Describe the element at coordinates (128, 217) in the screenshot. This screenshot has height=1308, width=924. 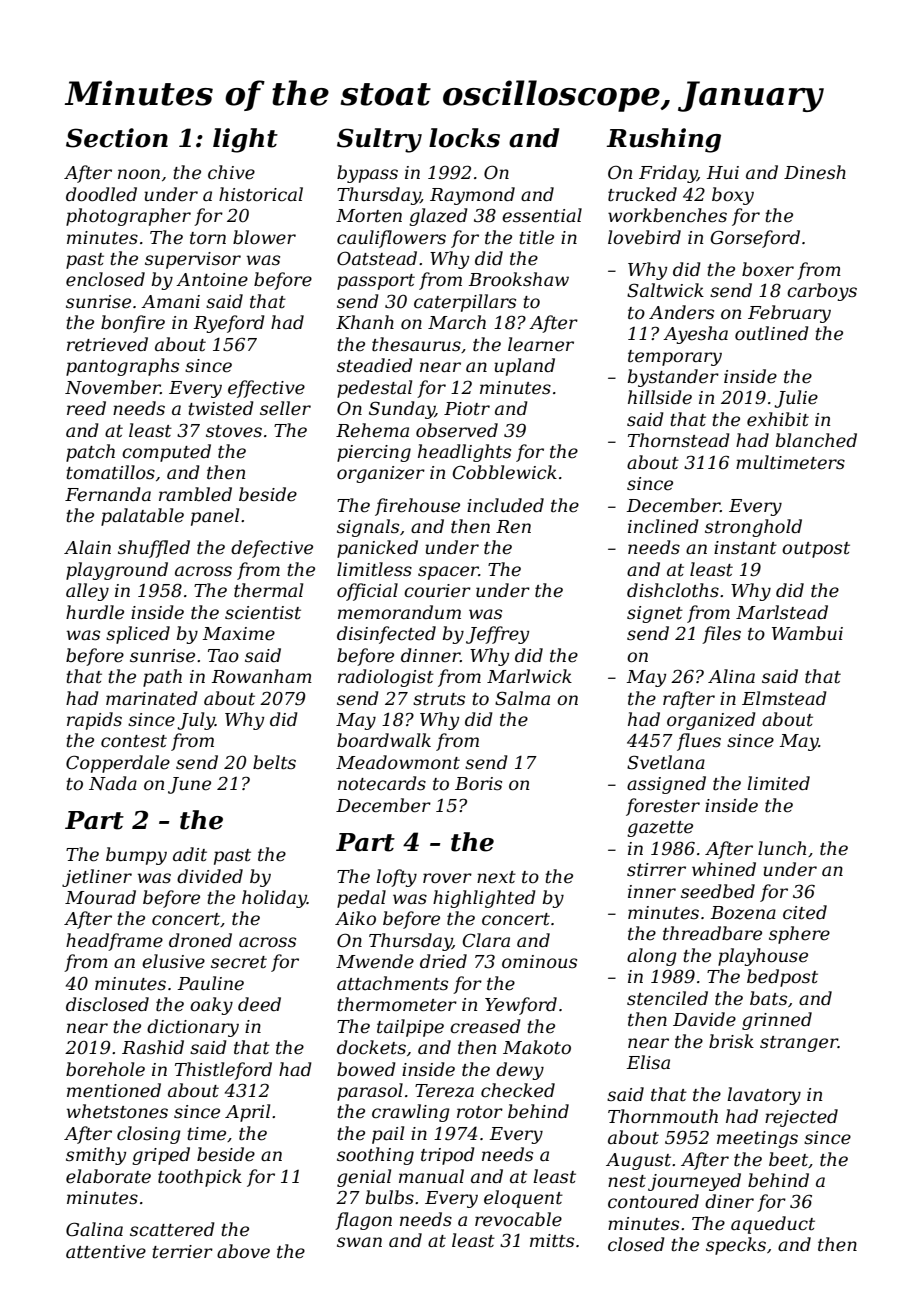
I see `photographer` at that location.
